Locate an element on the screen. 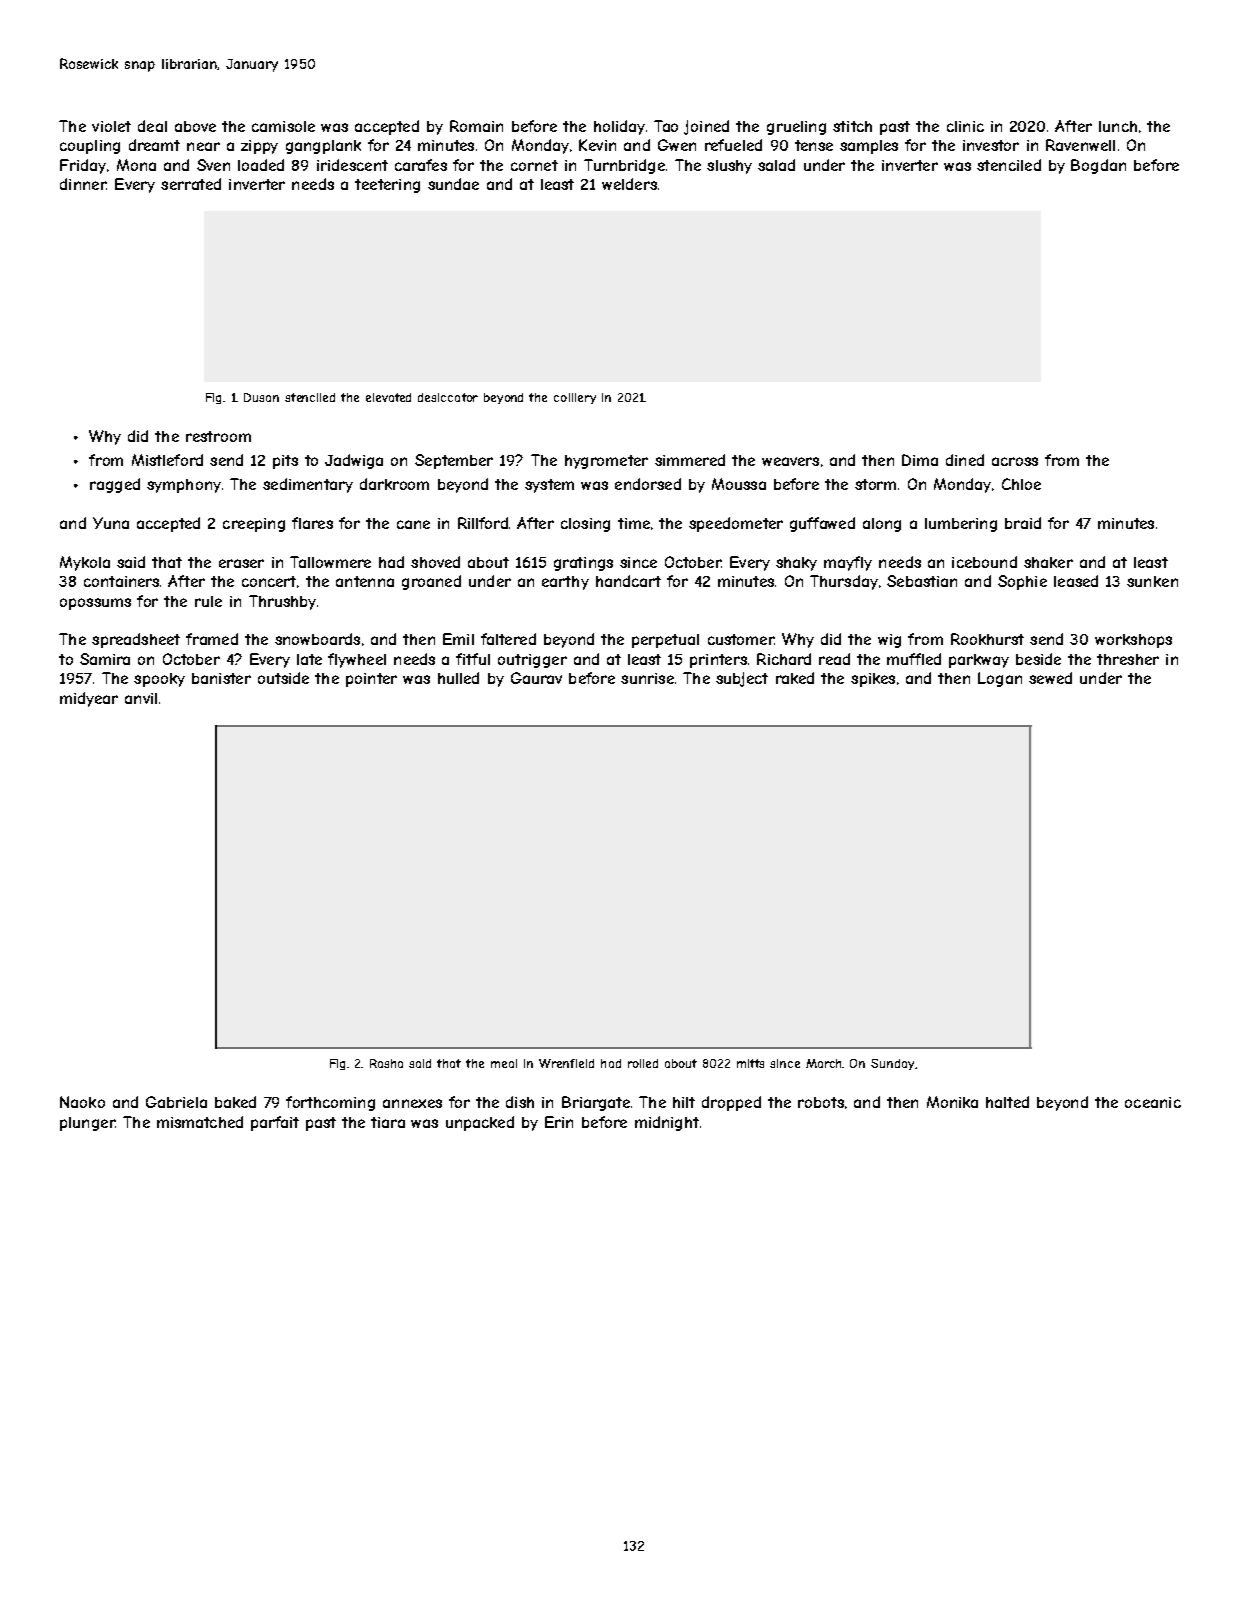 Image resolution: width=1246 pixels, height=1613 pixels. samples is located at coordinates (869, 147).
